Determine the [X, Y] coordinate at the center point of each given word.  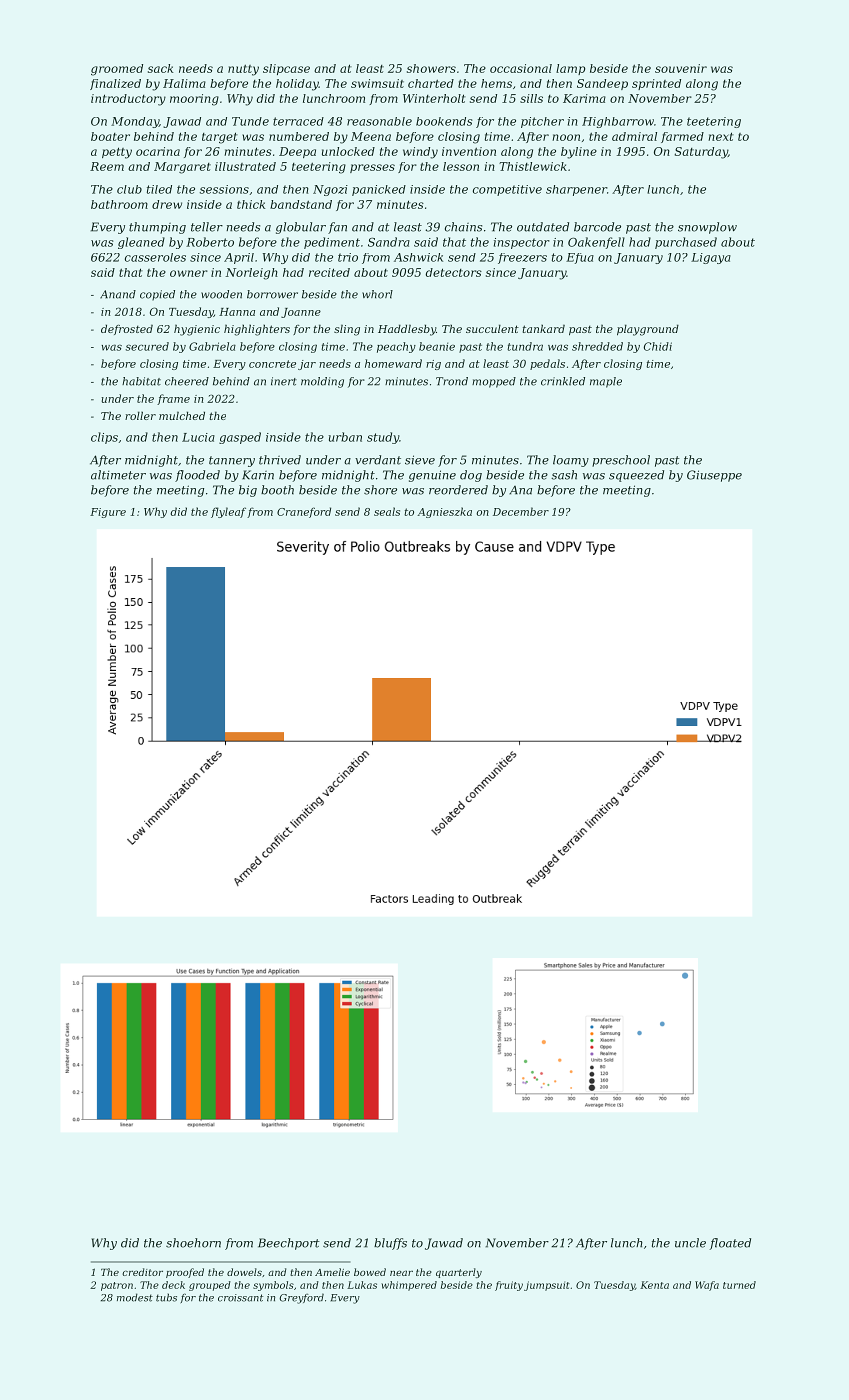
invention [469, 151]
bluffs [390, 1244]
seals [387, 511]
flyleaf [228, 512]
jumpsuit [547, 1286]
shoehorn [193, 1243]
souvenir [681, 68]
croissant [240, 1298]
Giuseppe [714, 476]
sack [161, 68]
